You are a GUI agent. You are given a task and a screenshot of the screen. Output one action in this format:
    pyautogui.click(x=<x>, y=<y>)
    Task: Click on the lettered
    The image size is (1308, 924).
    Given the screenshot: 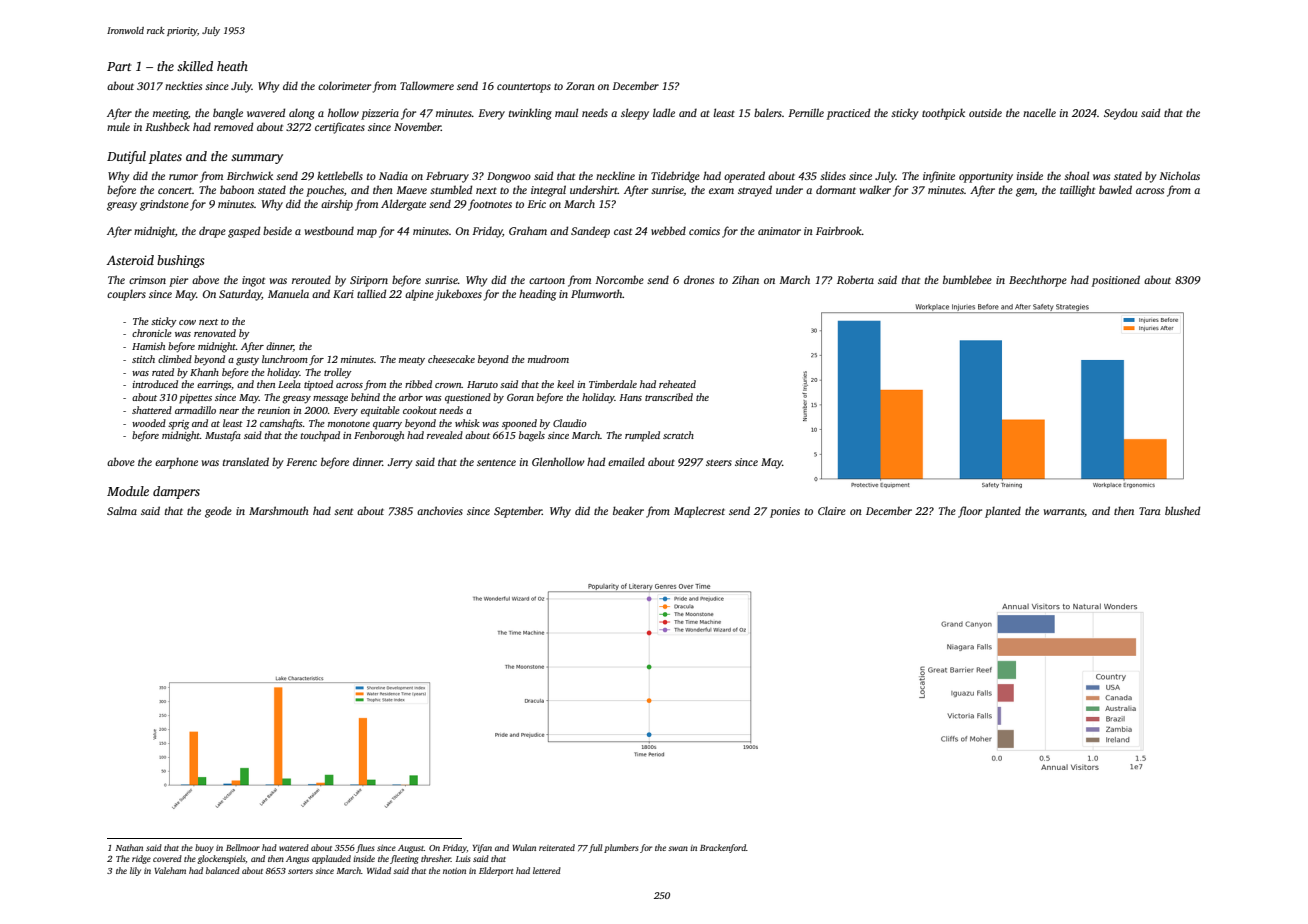 What is the action you would take?
    pyautogui.click(x=547, y=870)
